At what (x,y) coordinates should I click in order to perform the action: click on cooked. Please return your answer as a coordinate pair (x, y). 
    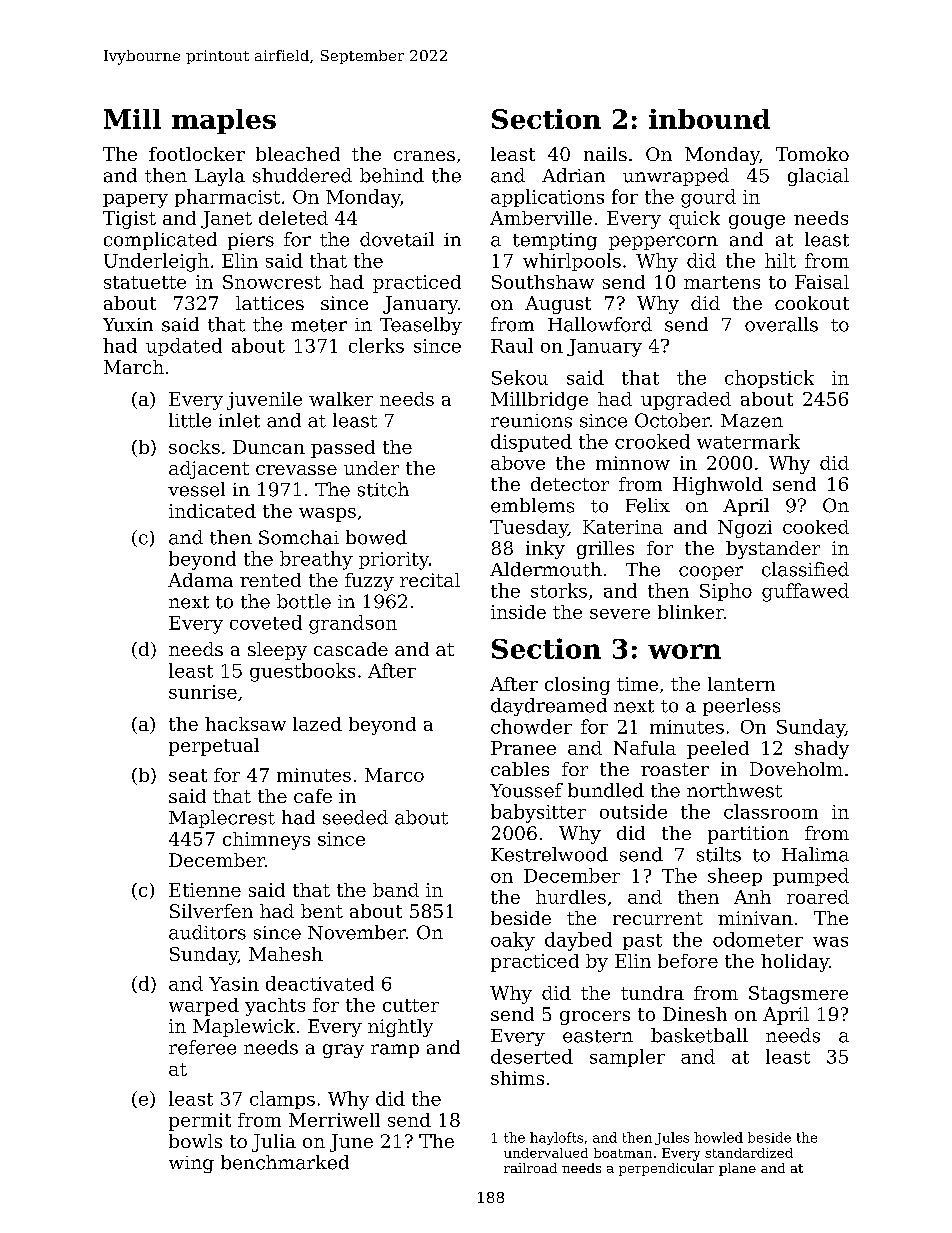
    Looking at the image, I should click on (816, 527).
